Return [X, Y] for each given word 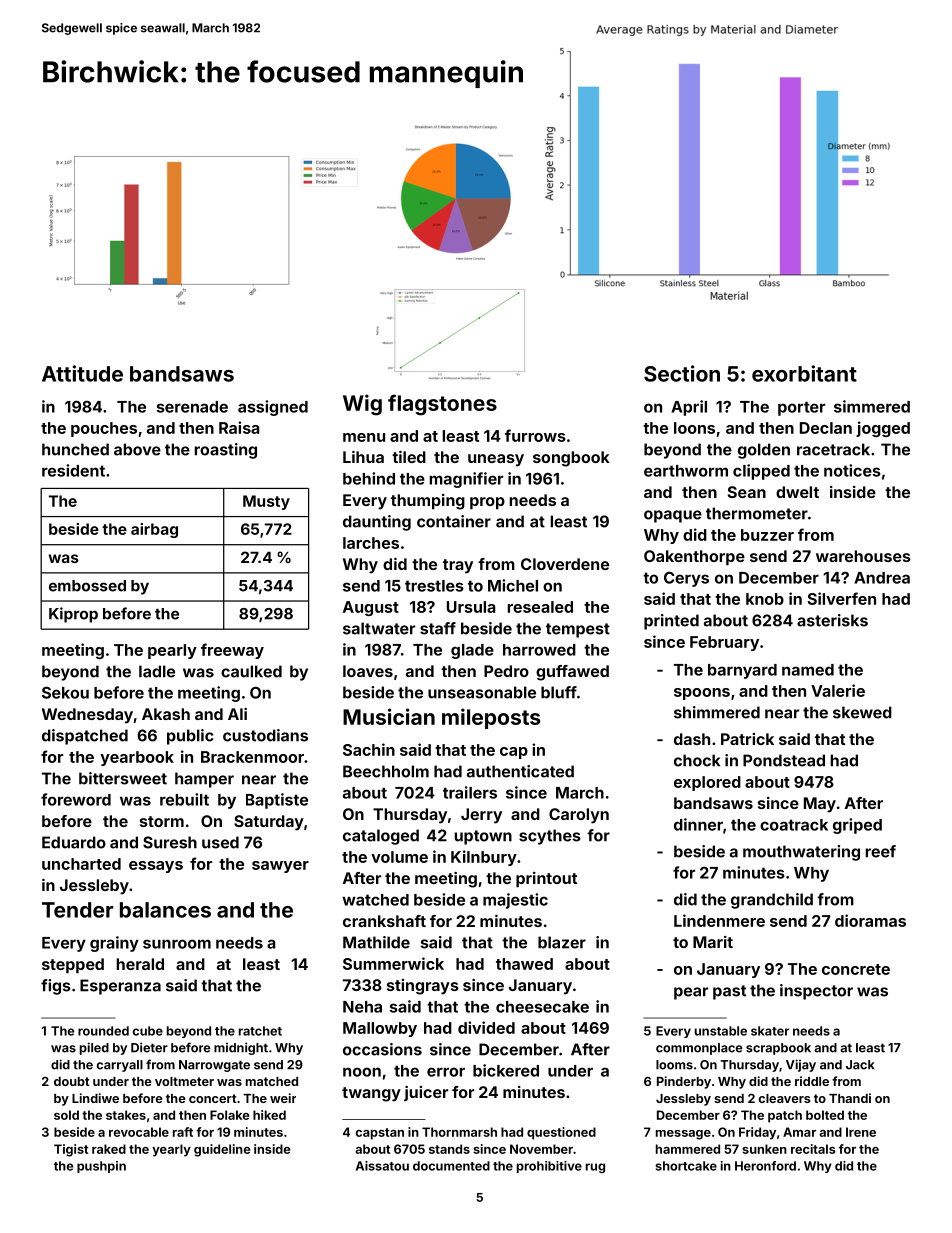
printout [546, 880]
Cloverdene [565, 564]
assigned [273, 408]
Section [682, 373]
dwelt [797, 492]
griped [857, 826]
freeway [232, 651]
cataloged [381, 837]
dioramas [870, 920]
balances [165, 910]
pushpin [101, 1167]
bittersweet [123, 778]
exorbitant [804, 373]
